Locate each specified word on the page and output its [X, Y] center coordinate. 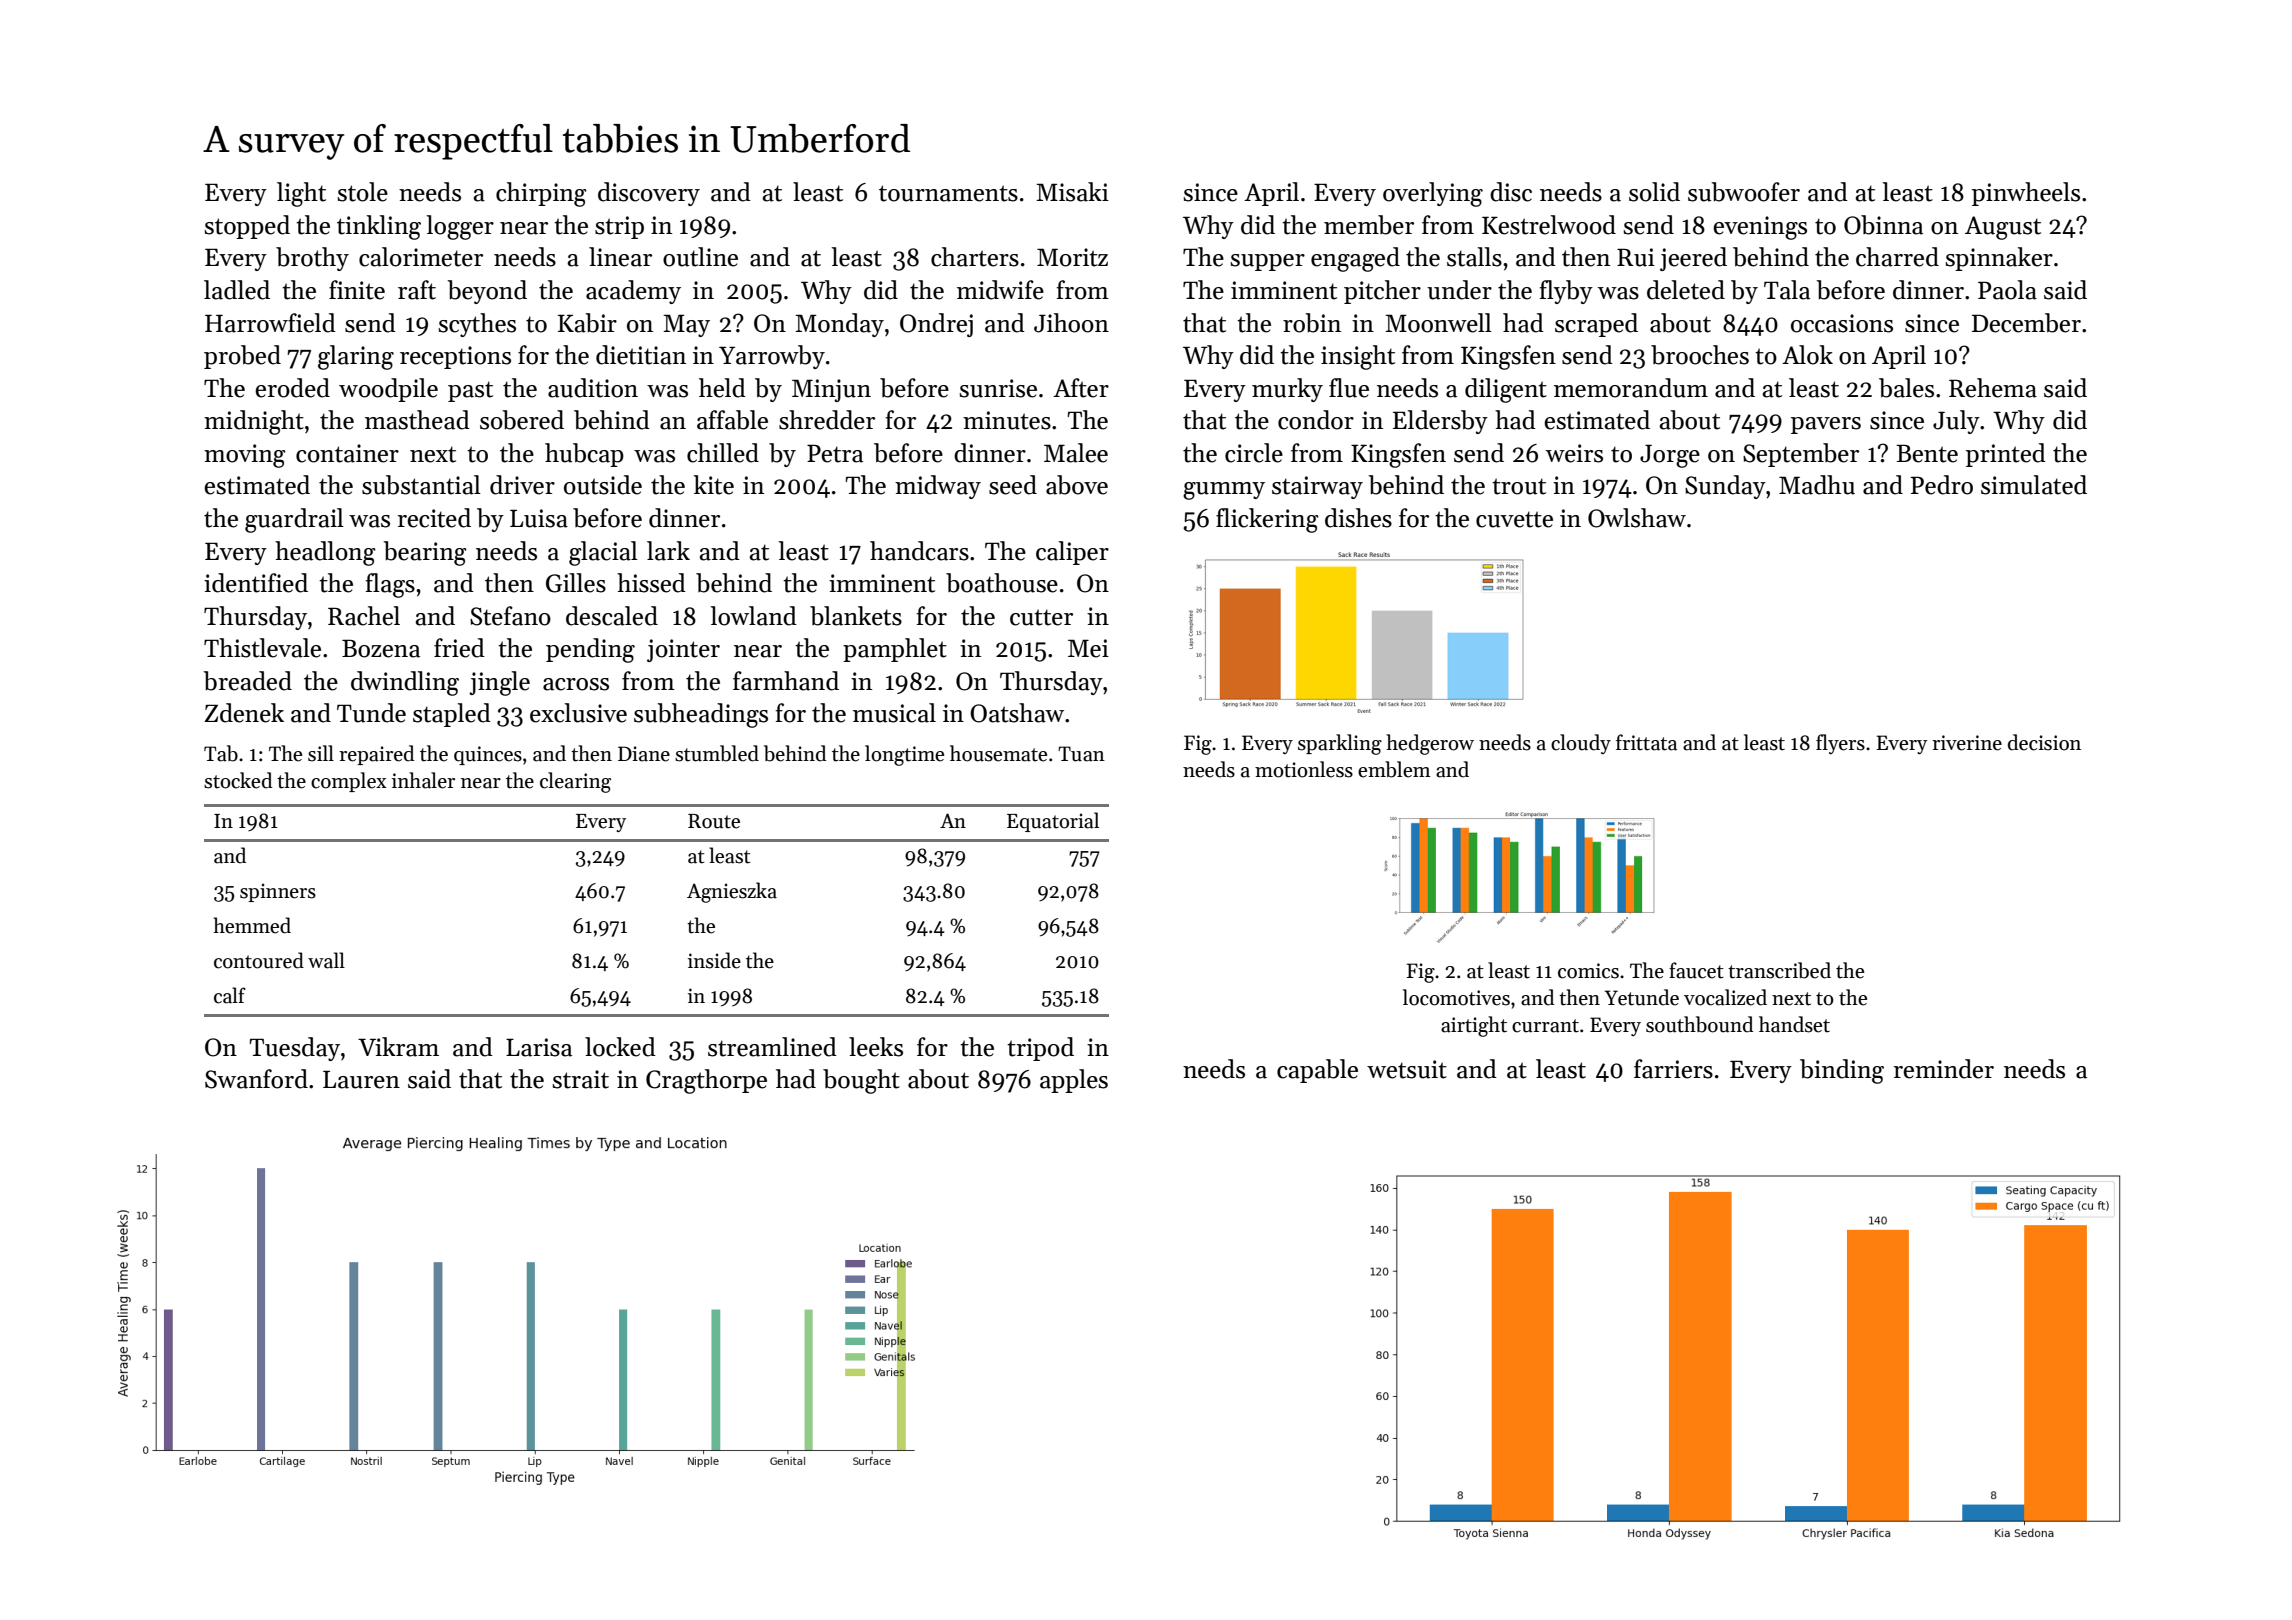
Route [714, 821]
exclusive [578, 713]
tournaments [948, 193]
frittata [1646, 742]
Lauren [361, 1079]
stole [362, 192]
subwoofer [1744, 192]
